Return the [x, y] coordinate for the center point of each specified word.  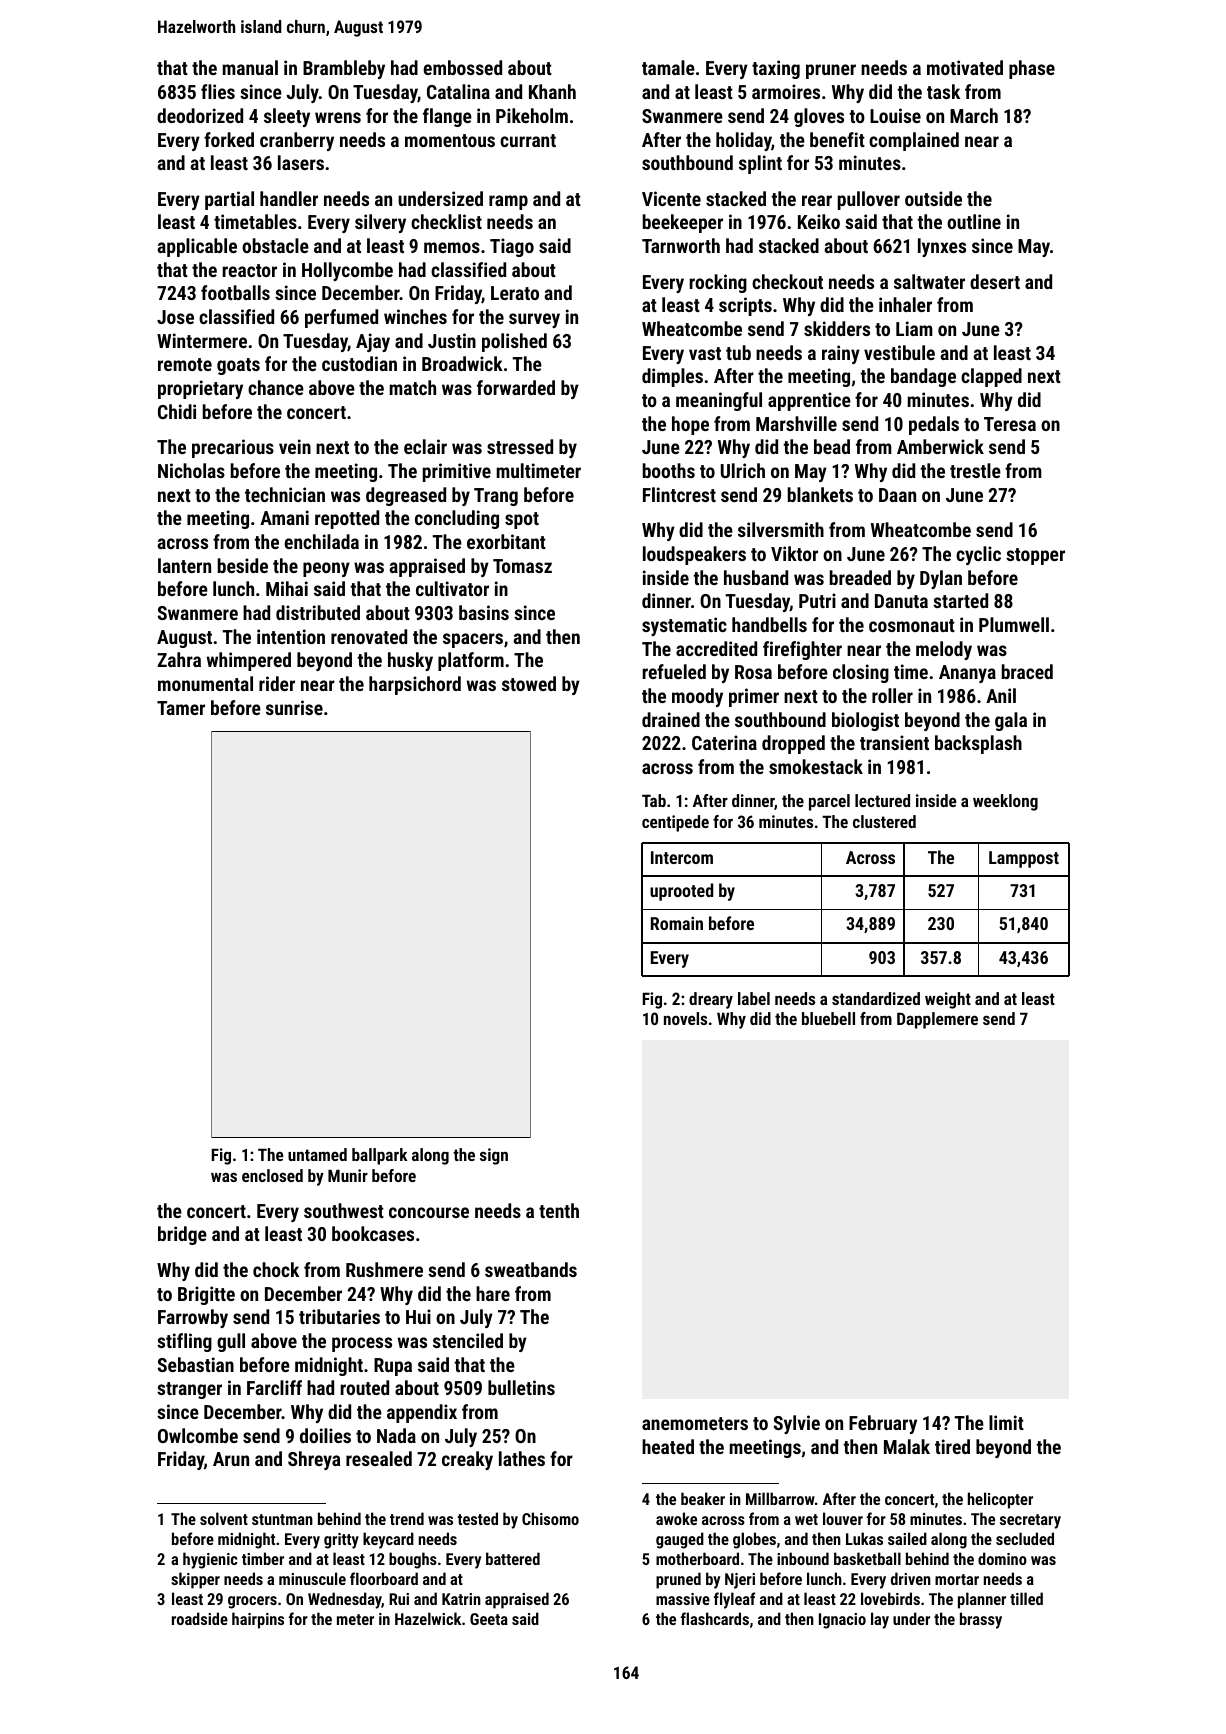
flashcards [715, 1618]
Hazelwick [428, 1618]
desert [995, 281]
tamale [668, 67]
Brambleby [344, 69]
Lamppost [1024, 859]
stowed [529, 683]
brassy [981, 1620]
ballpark [379, 1156]
